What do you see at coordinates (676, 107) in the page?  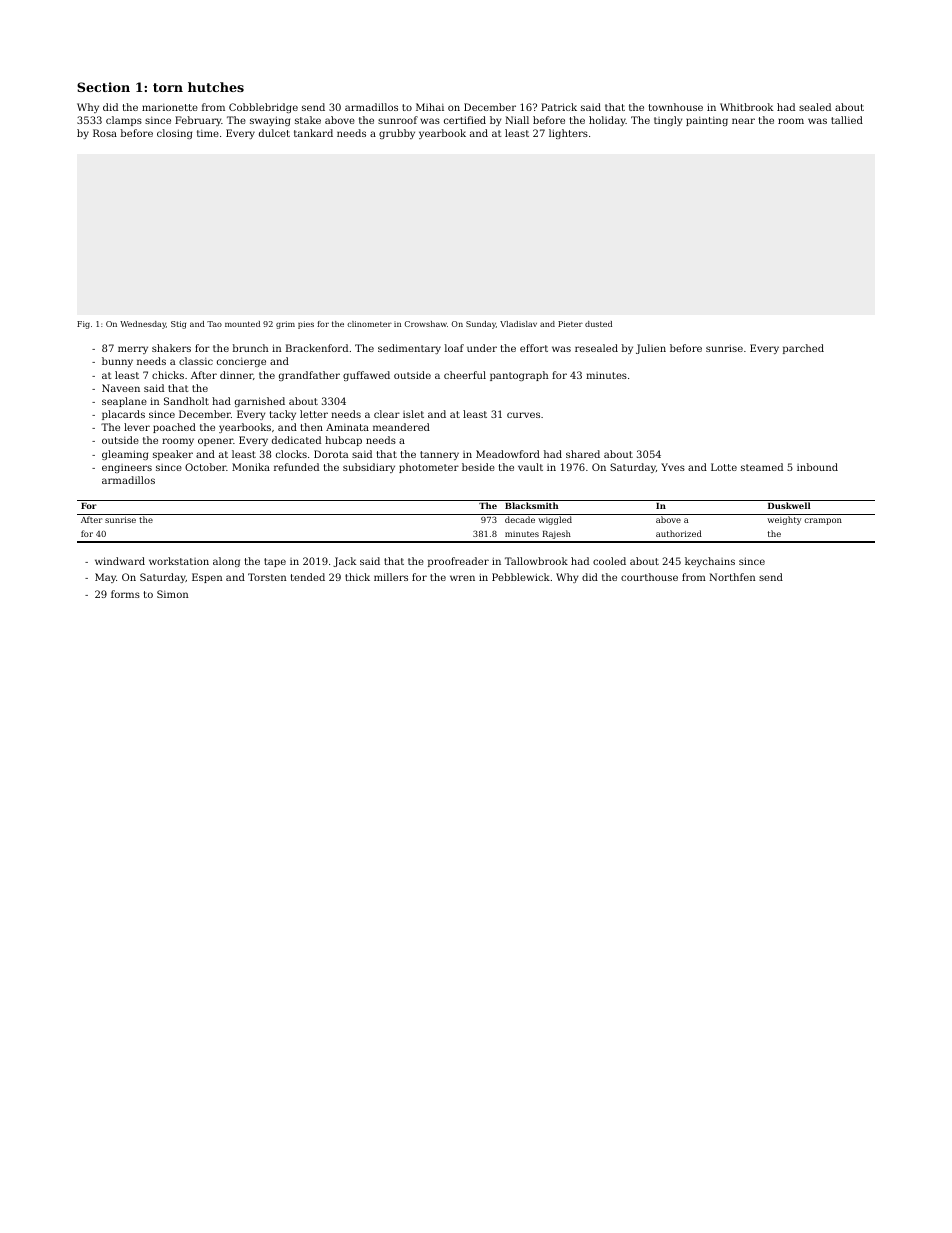 I see `townhouse` at bounding box center [676, 107].
